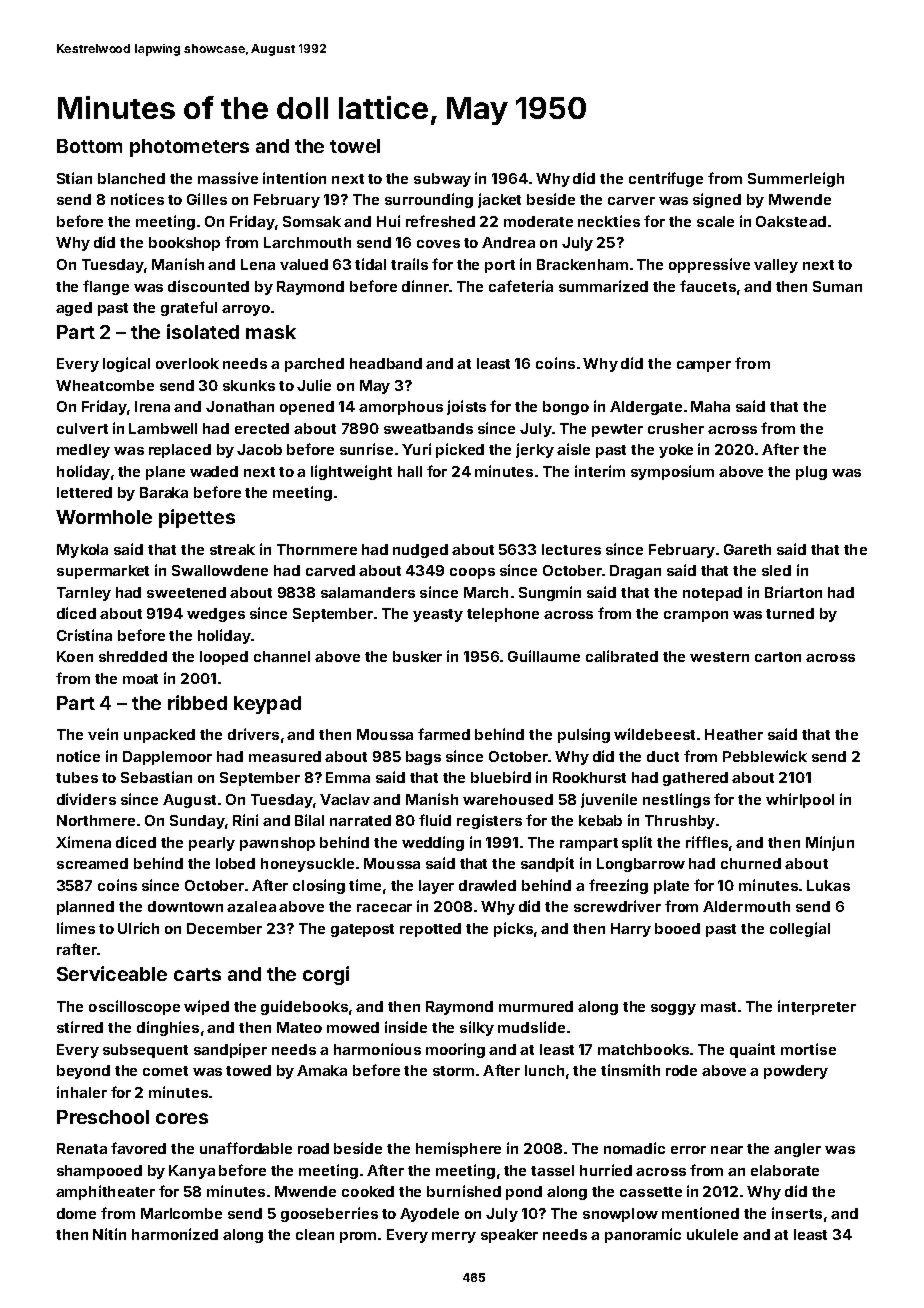 The width and height of the image is (924, 1308). Describe the element at coordinates (501, 777) in the image. I see `bluebird` at that location.
